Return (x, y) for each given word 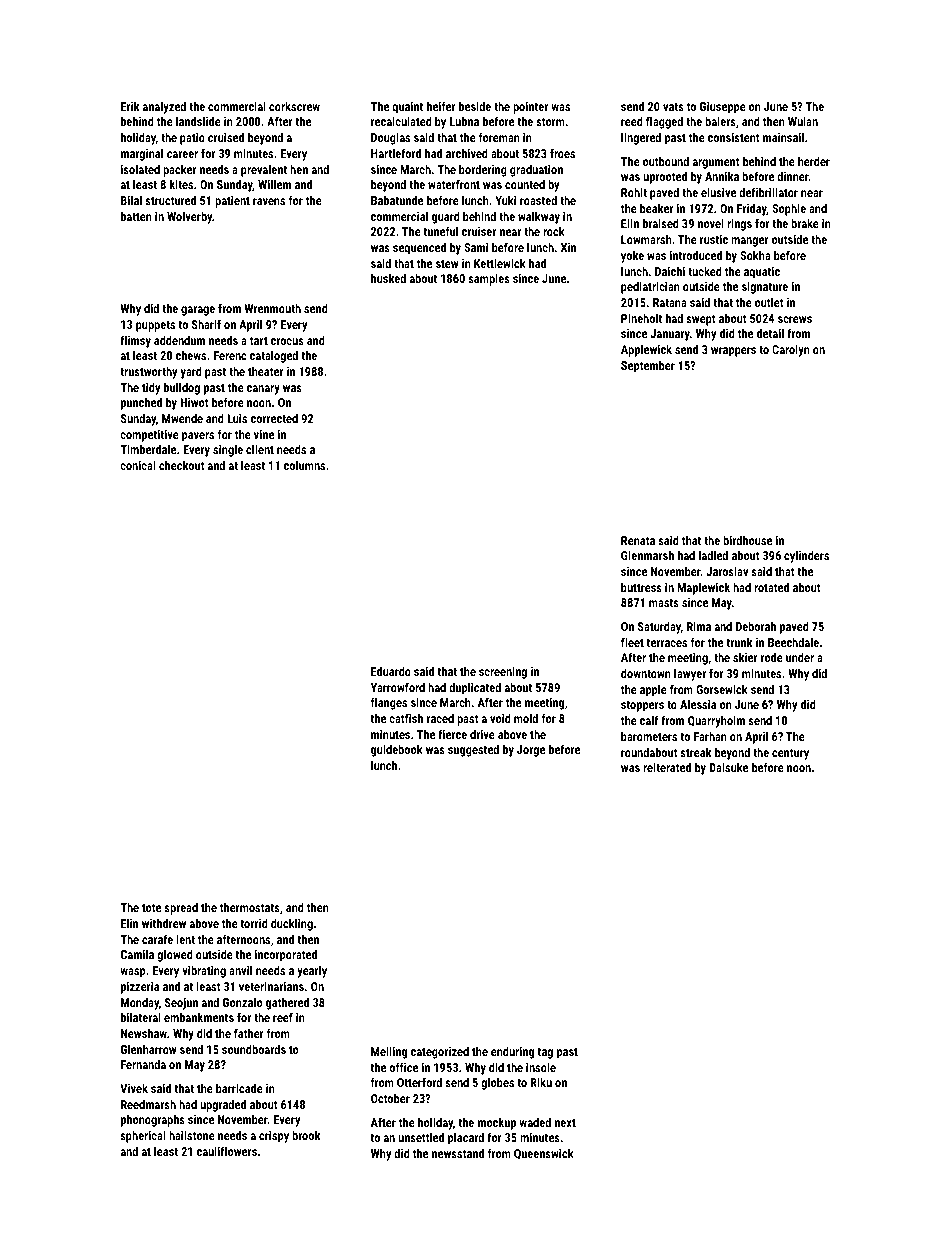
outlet (769, 302)
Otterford (419, 1082)
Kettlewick (500, 263)
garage (198, 311)
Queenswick (544, 1154)
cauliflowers (227, 1151)
